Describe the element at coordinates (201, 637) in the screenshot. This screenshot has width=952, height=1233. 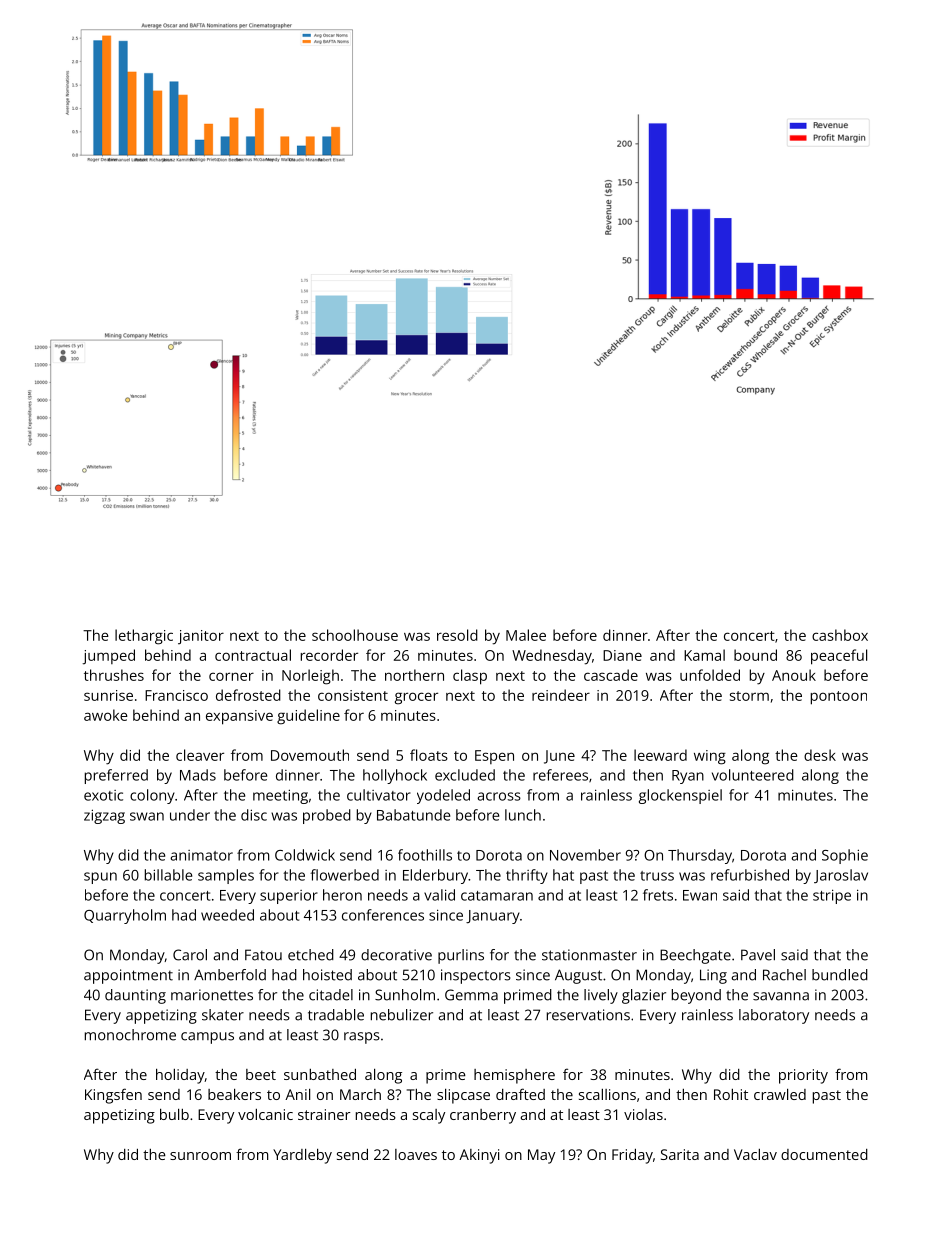
I see `janitor` at that location.
